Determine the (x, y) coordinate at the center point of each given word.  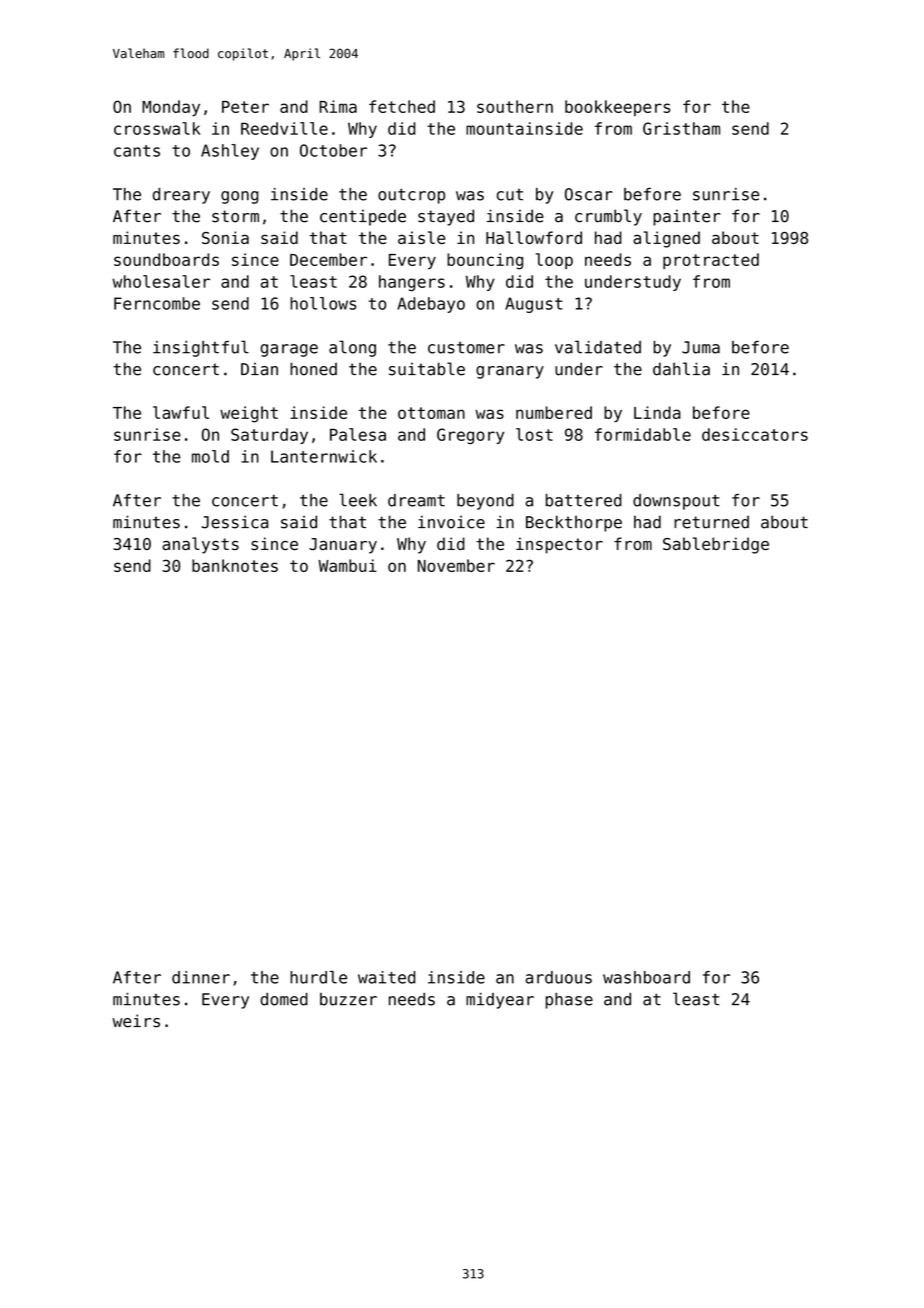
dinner (201, 977)
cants (137, 151)
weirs (136, 1021)
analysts (200, 545)
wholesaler (161, 281)
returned (711, 522)
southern (515, 106)
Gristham (681, 128)
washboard (646, 977)
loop (554, 261)
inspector (559, 545)
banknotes (235, 565)
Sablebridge (716, 545)
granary (510, 372)
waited (386, 977)
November (456, 565)
